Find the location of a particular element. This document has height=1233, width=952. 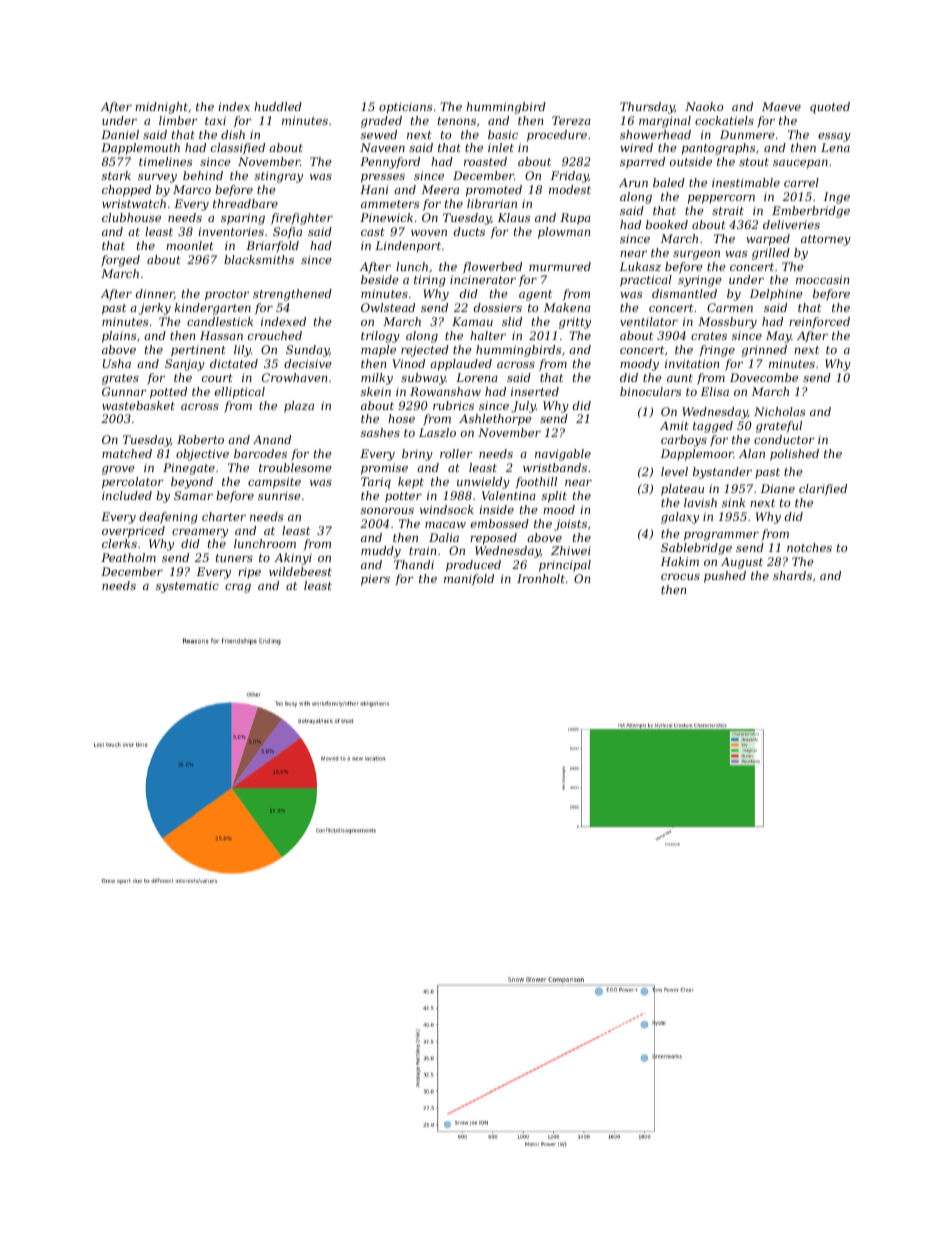

huddled is located at coordinates (278, 106).
